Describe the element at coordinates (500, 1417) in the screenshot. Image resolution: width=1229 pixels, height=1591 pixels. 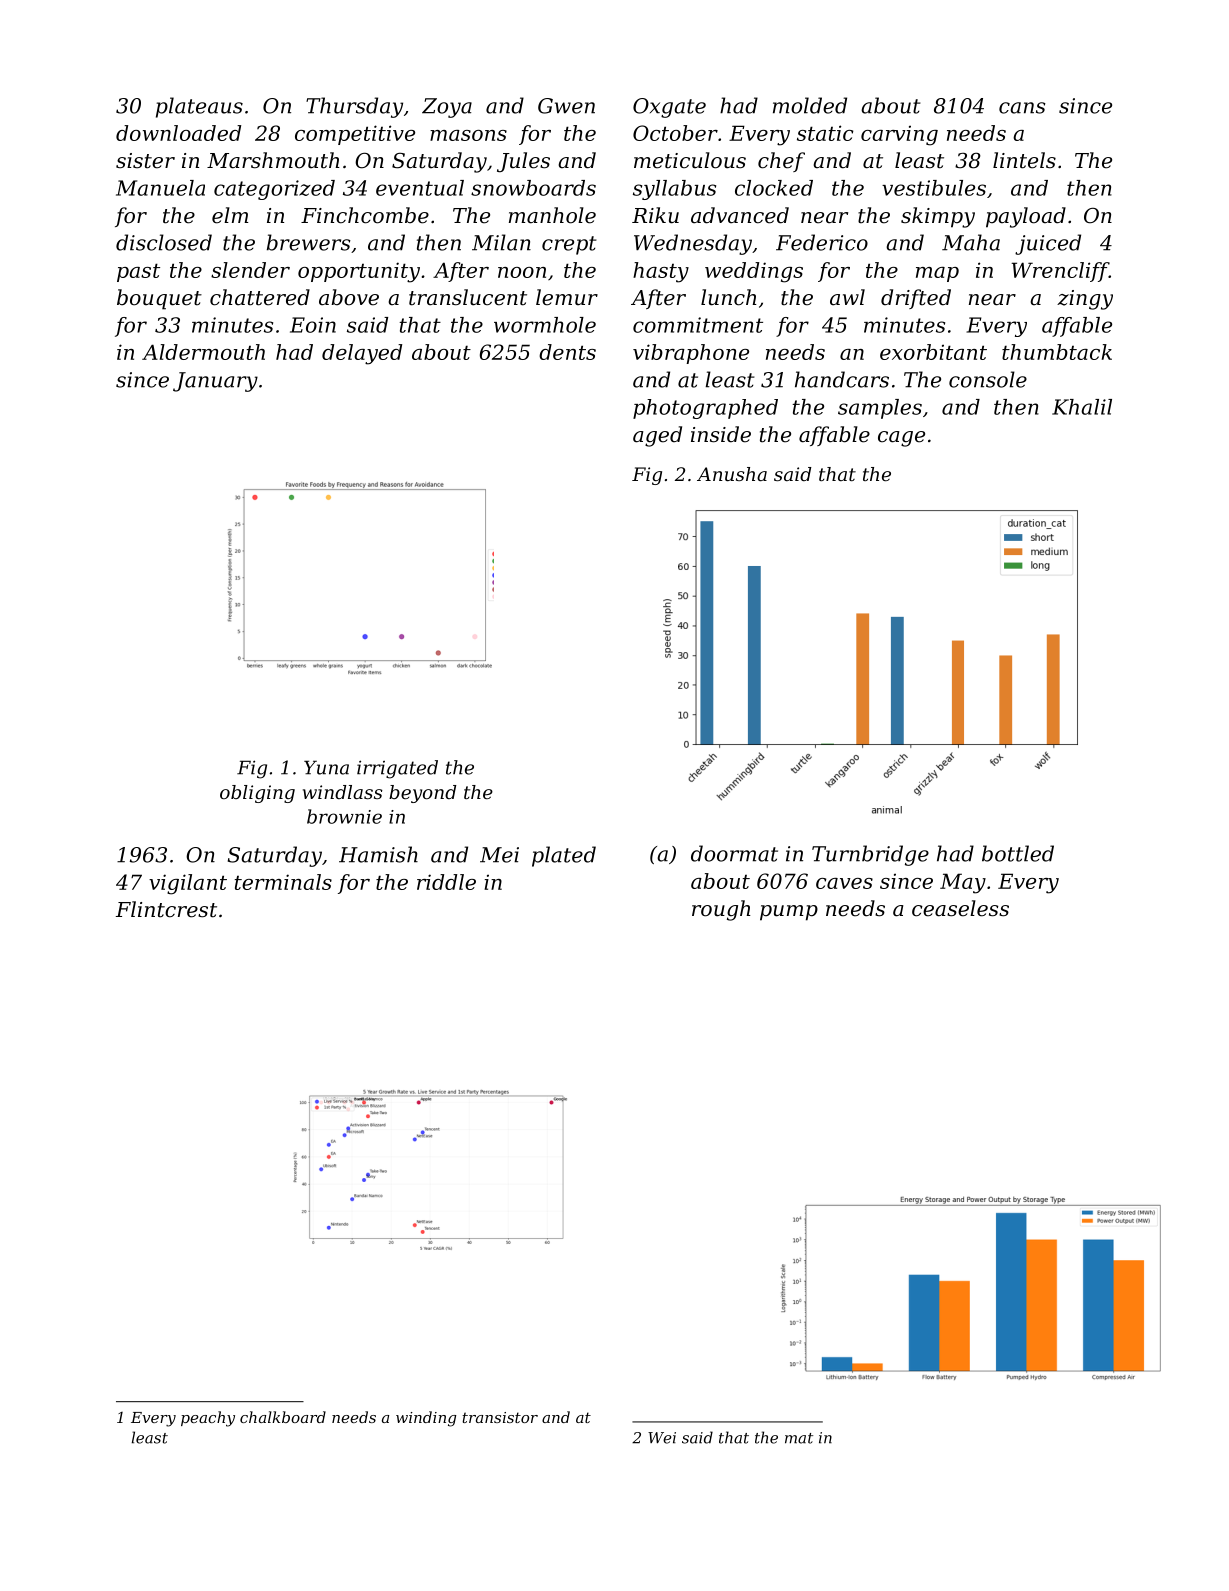
I see `transistor` at that location.
